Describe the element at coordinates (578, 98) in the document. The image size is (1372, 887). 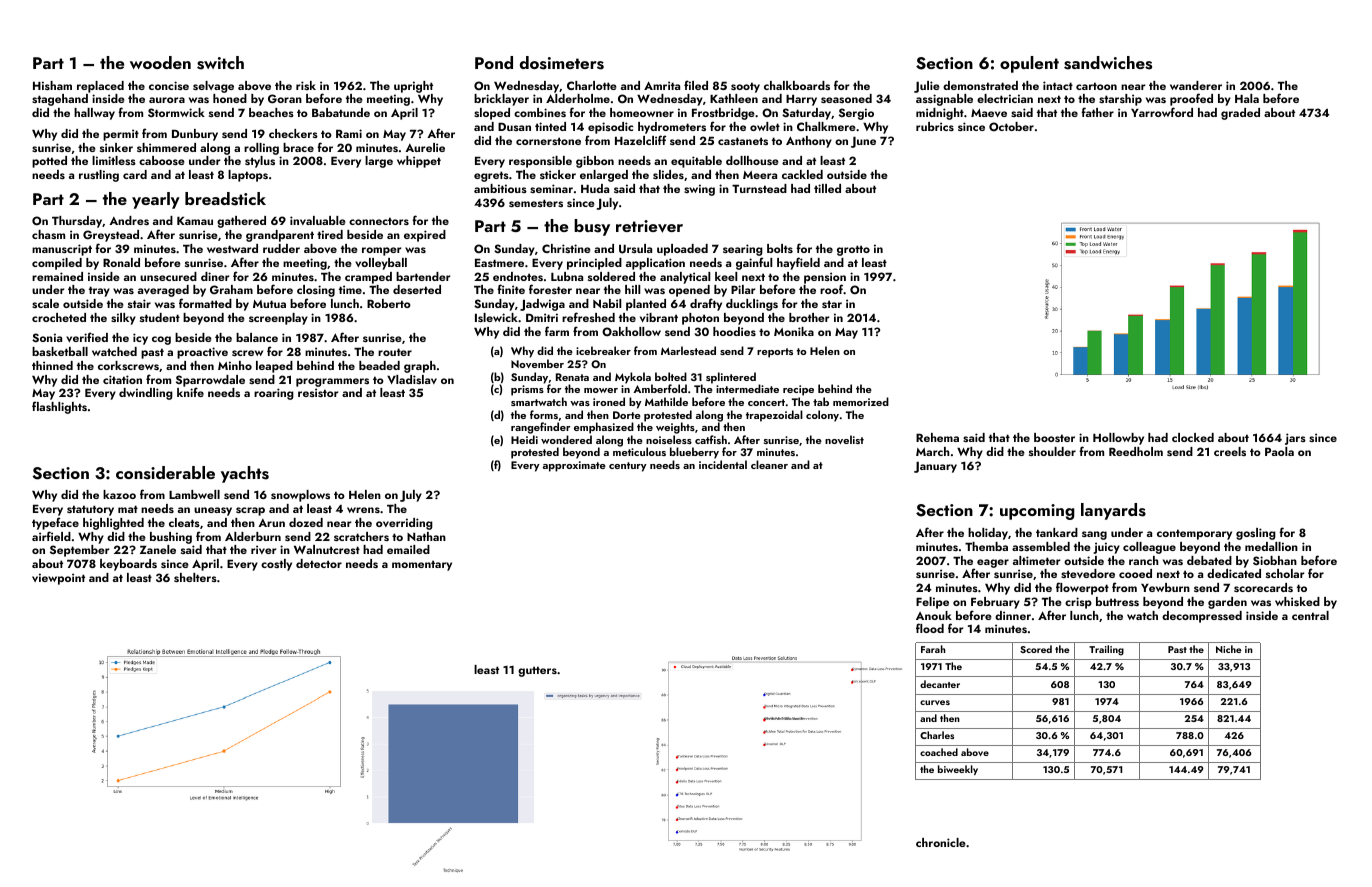
I see `Alderholme` at that location.
